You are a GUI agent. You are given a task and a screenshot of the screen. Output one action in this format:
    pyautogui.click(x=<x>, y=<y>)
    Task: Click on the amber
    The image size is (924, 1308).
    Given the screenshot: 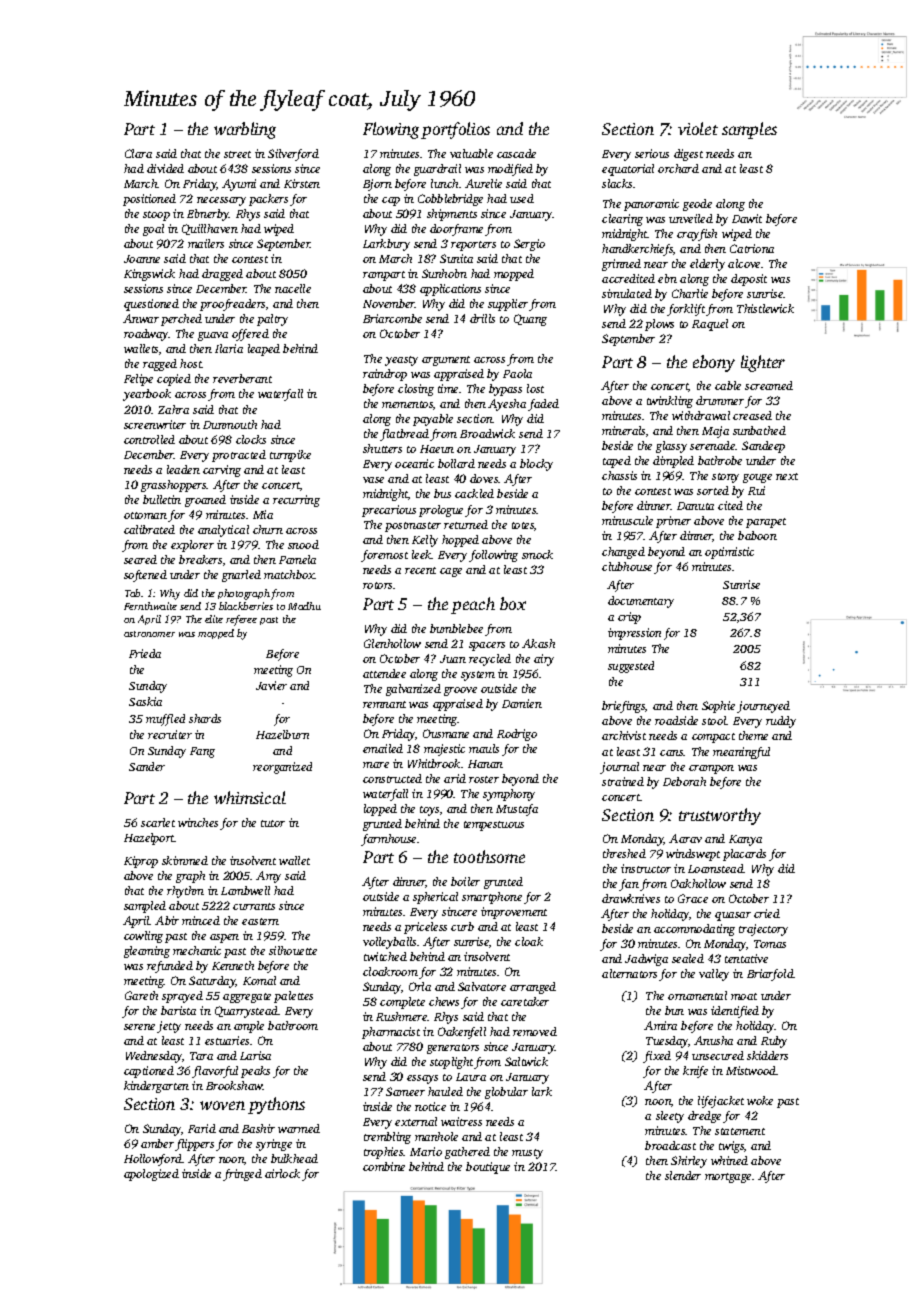 What is the action you would take?
    pyautogui.click(x=157, y=1143)
